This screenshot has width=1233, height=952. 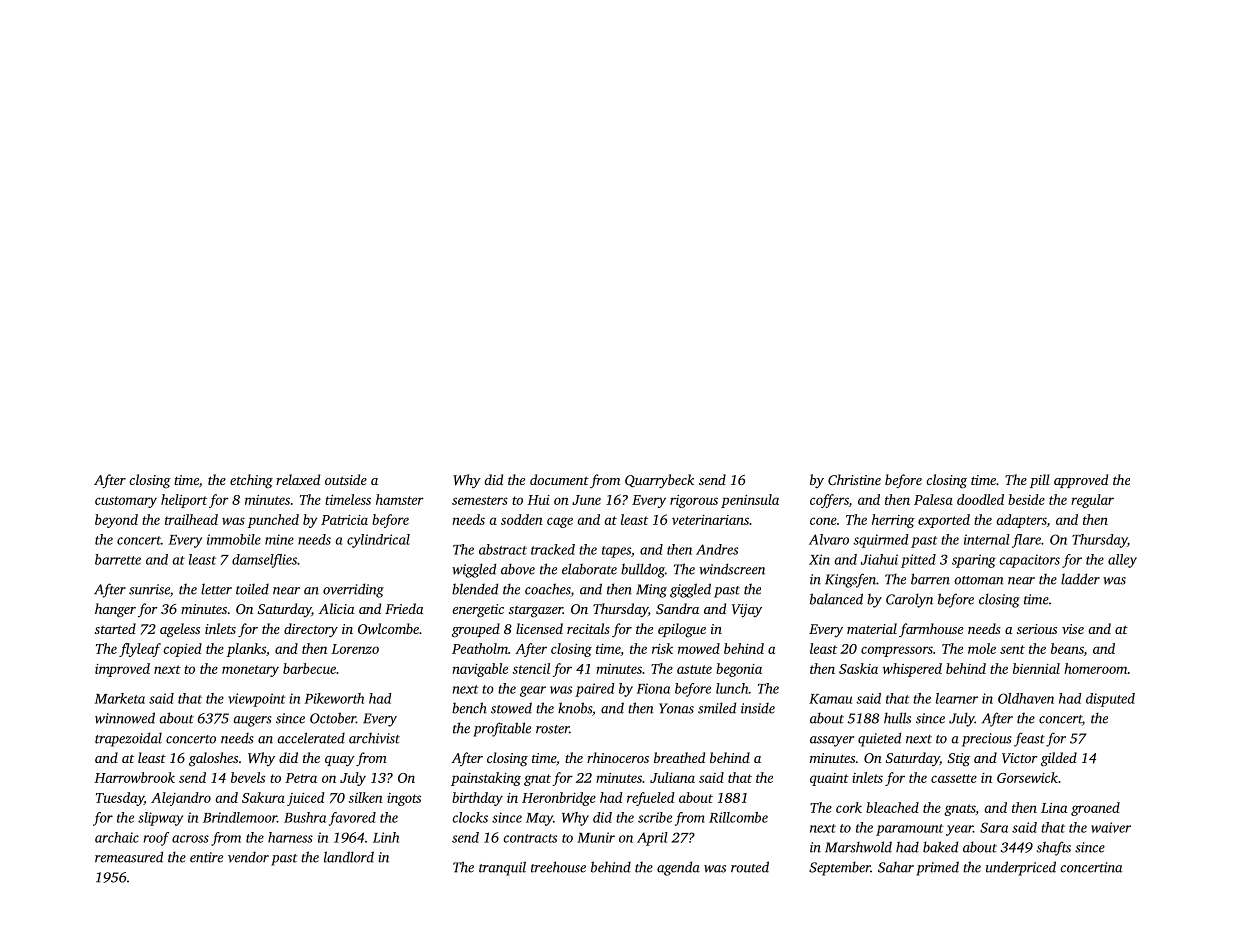 I want to click on Tuesday, so click(x=120, y=799).
